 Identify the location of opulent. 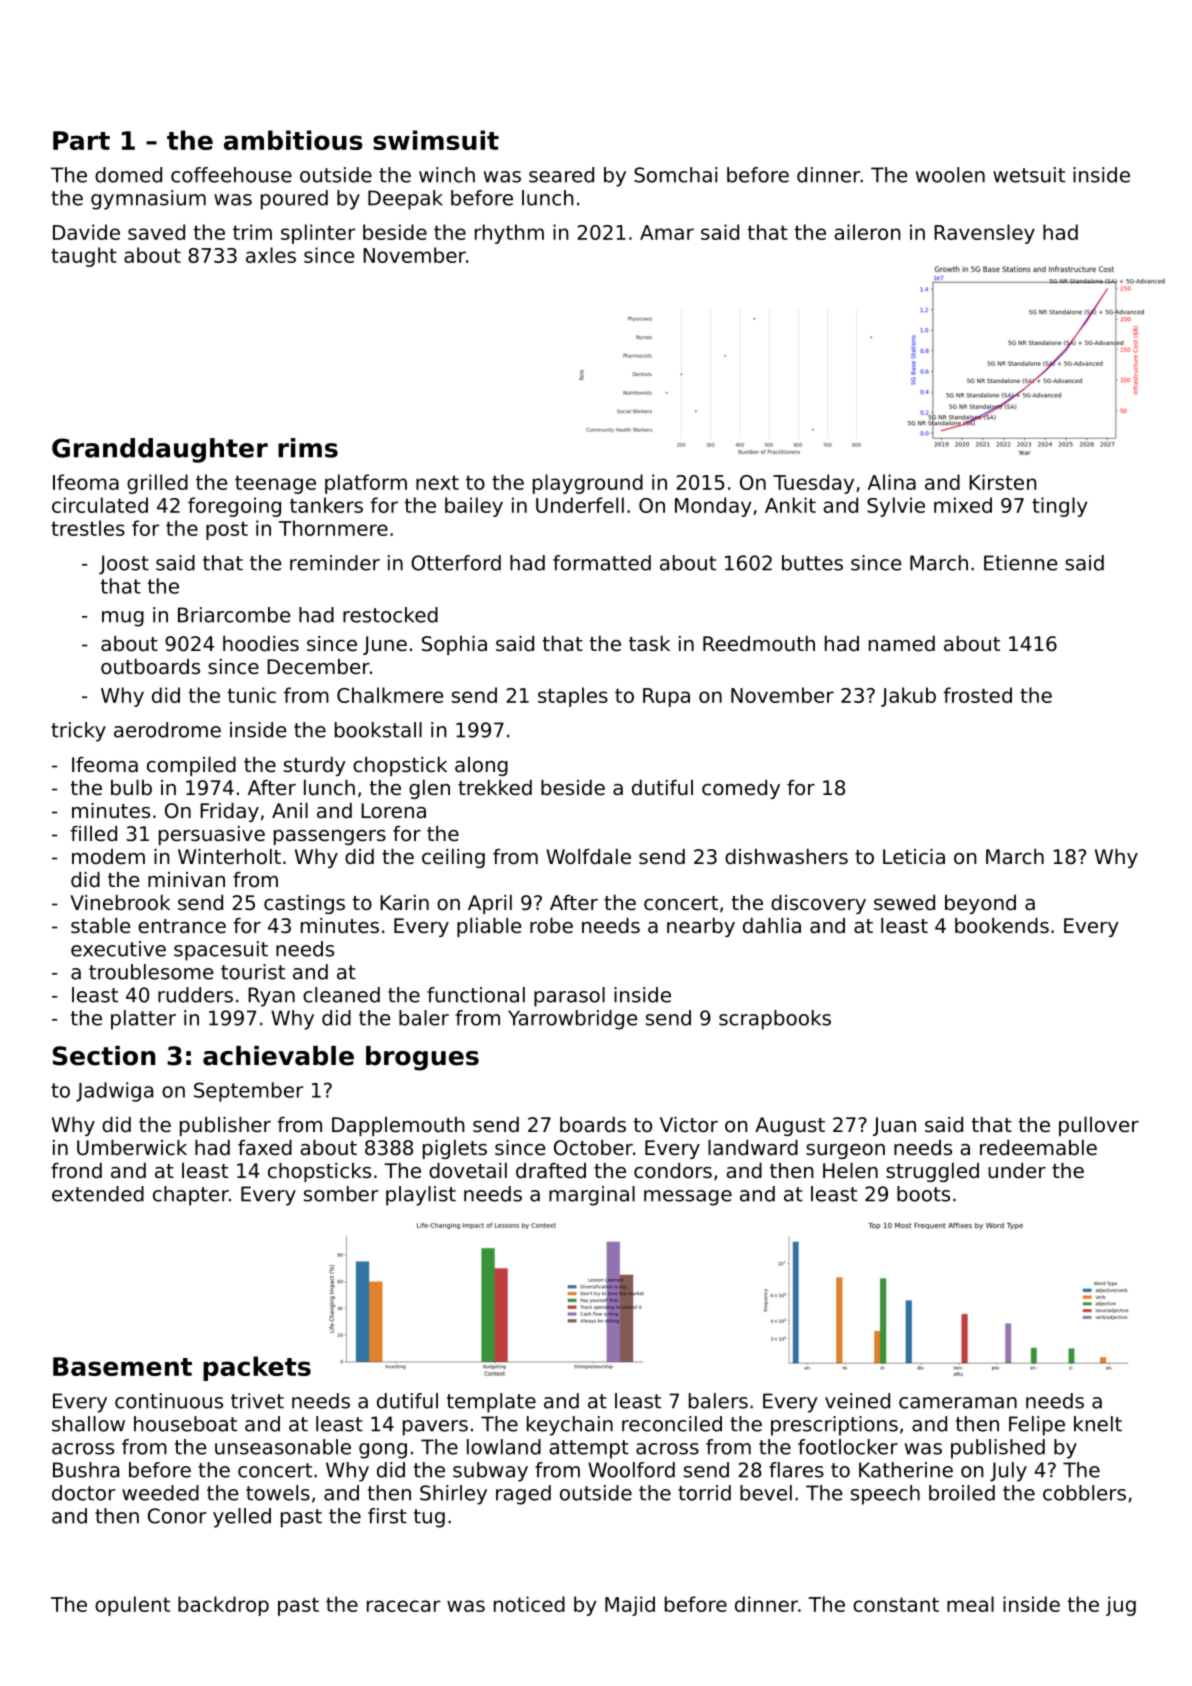
(132, 1606).
